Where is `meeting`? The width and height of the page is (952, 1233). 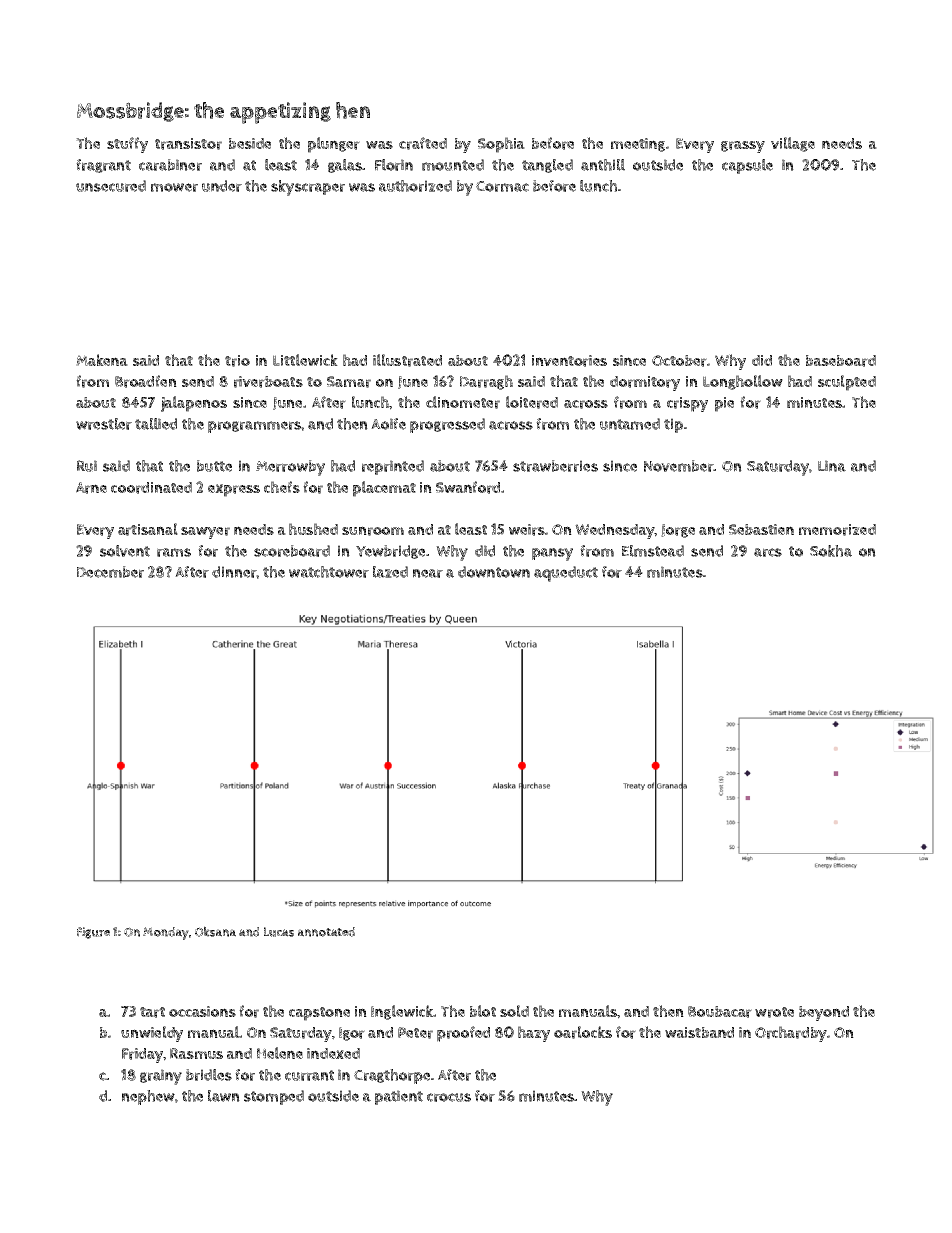 meeting is located at coordinates (638, 145).
